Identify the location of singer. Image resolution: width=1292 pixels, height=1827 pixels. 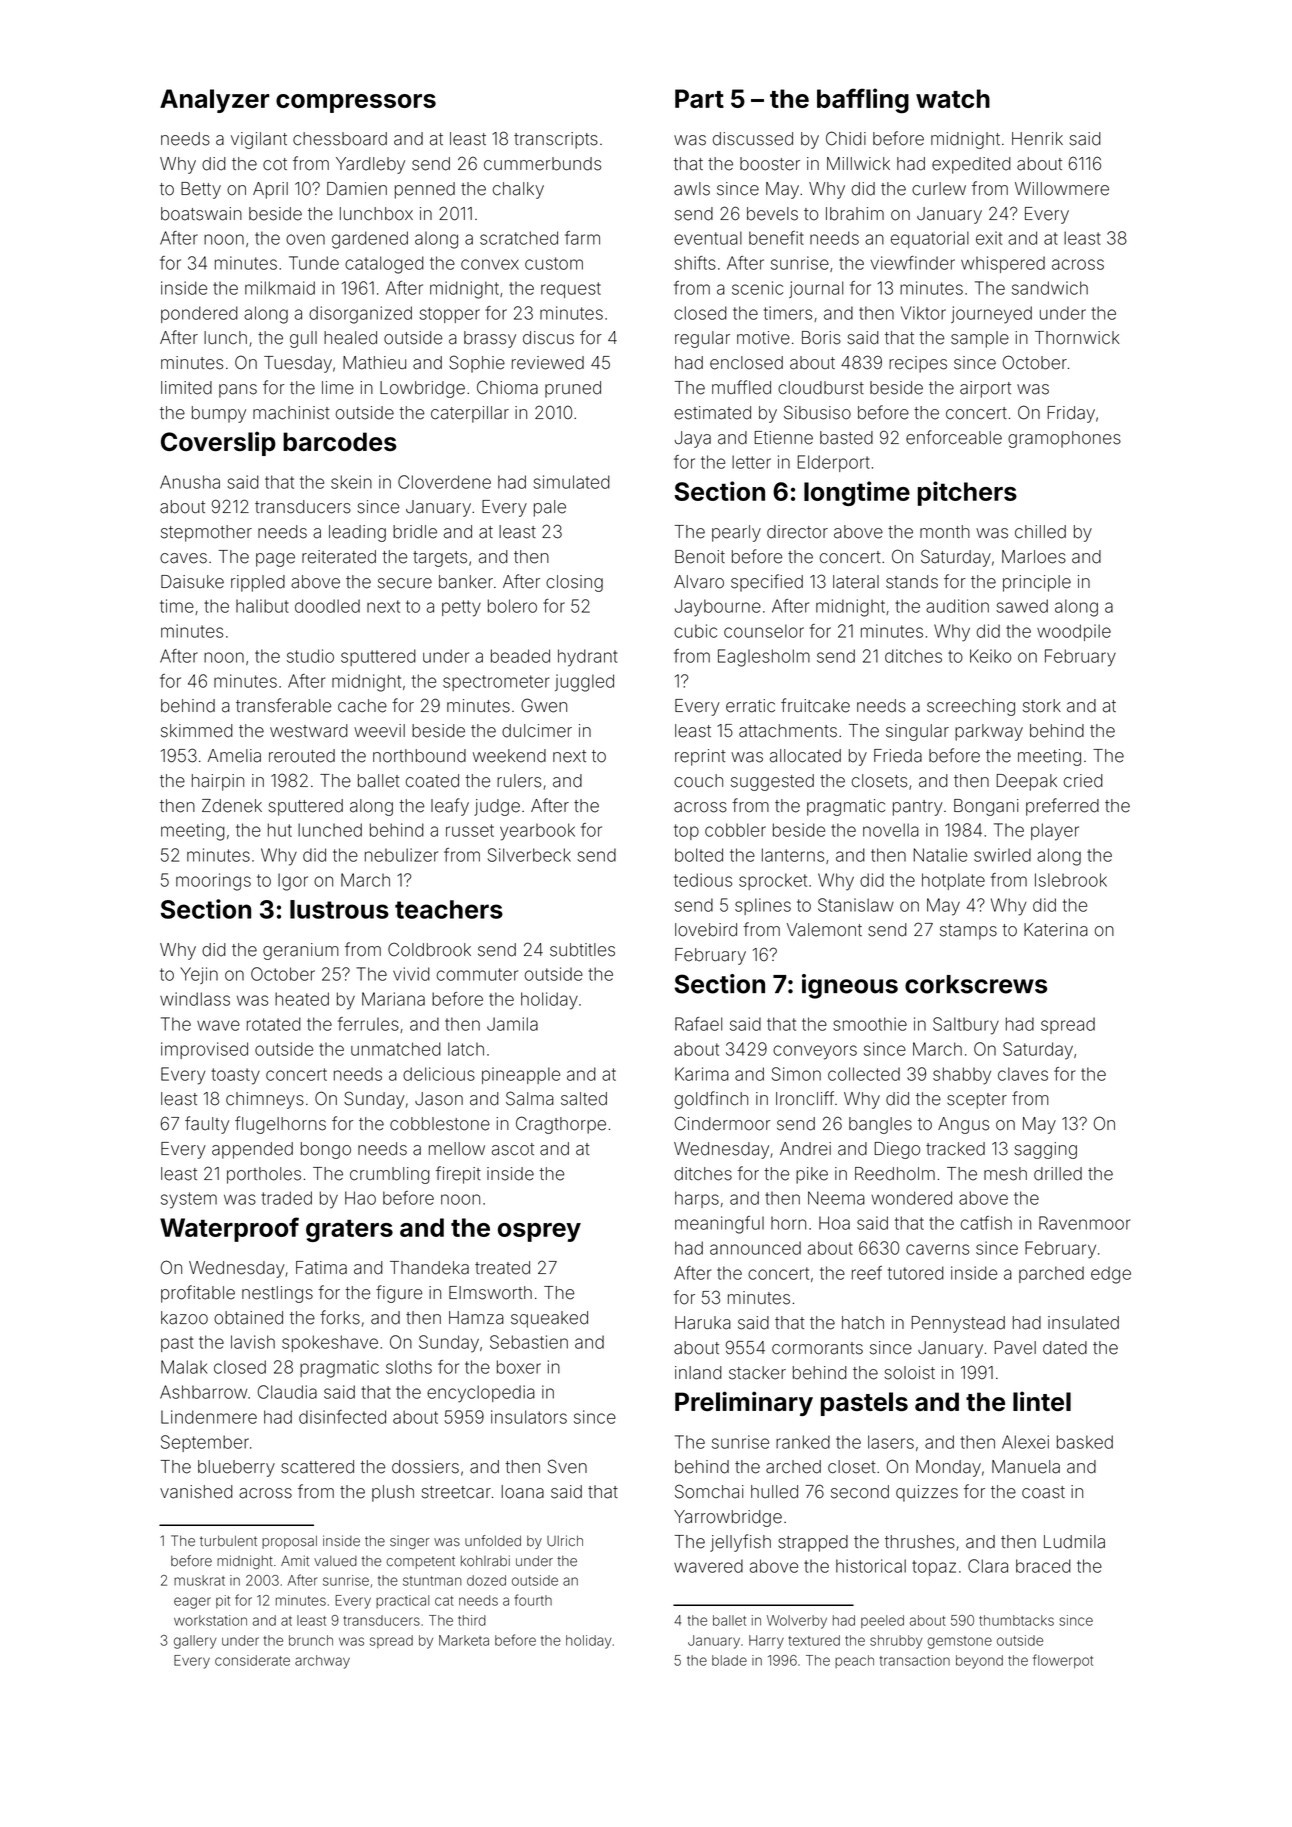
(409, 1542).
